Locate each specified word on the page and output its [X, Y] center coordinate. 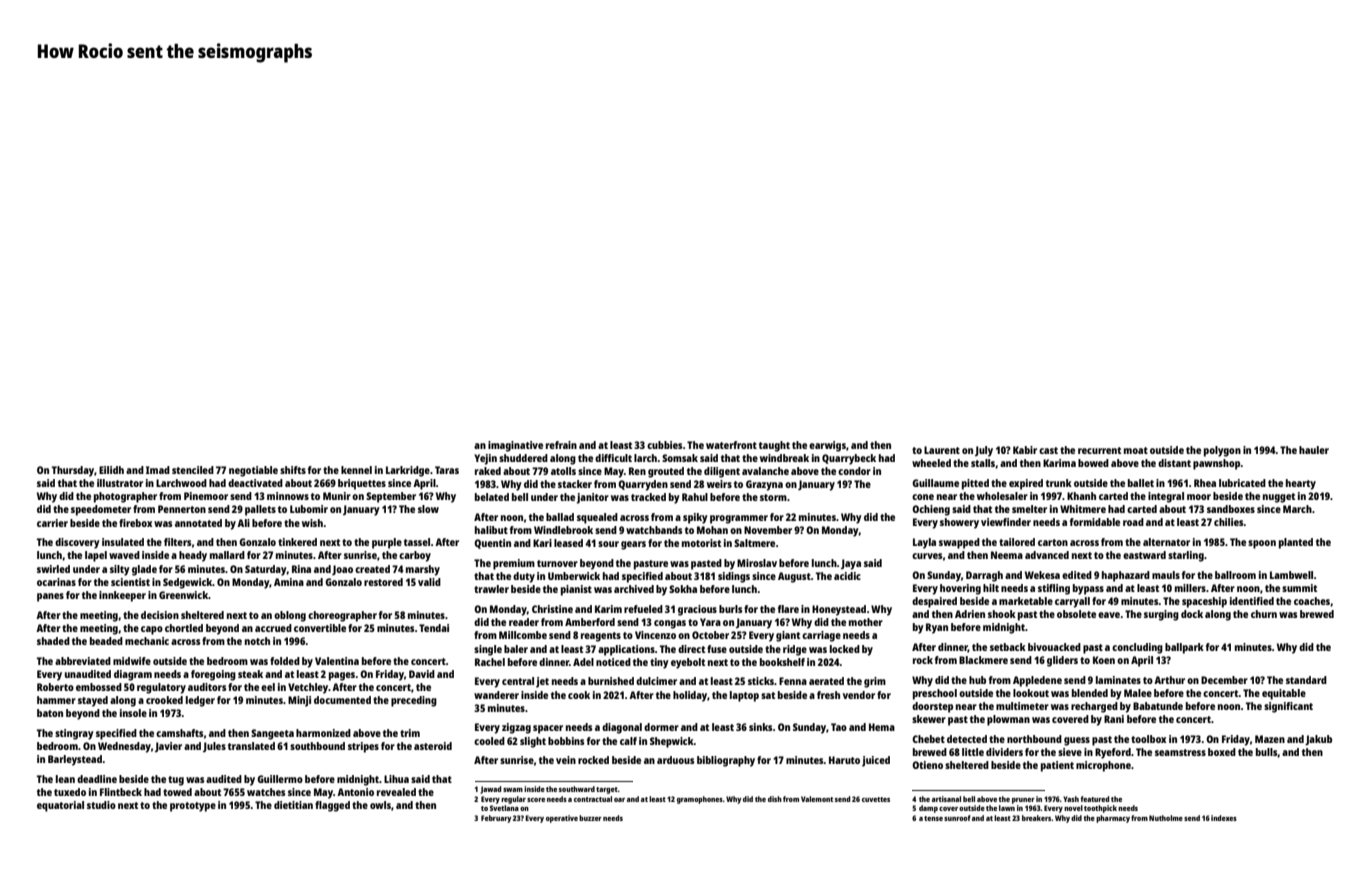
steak [250, 674]
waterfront [731, 445]
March [1297, 509]
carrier [52, 523]
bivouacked [1054, 647]
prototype [193, 807]
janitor [593, 498]
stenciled [193, 470]
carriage [821, 636]
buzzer [590, 818]
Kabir [1025, 450]
